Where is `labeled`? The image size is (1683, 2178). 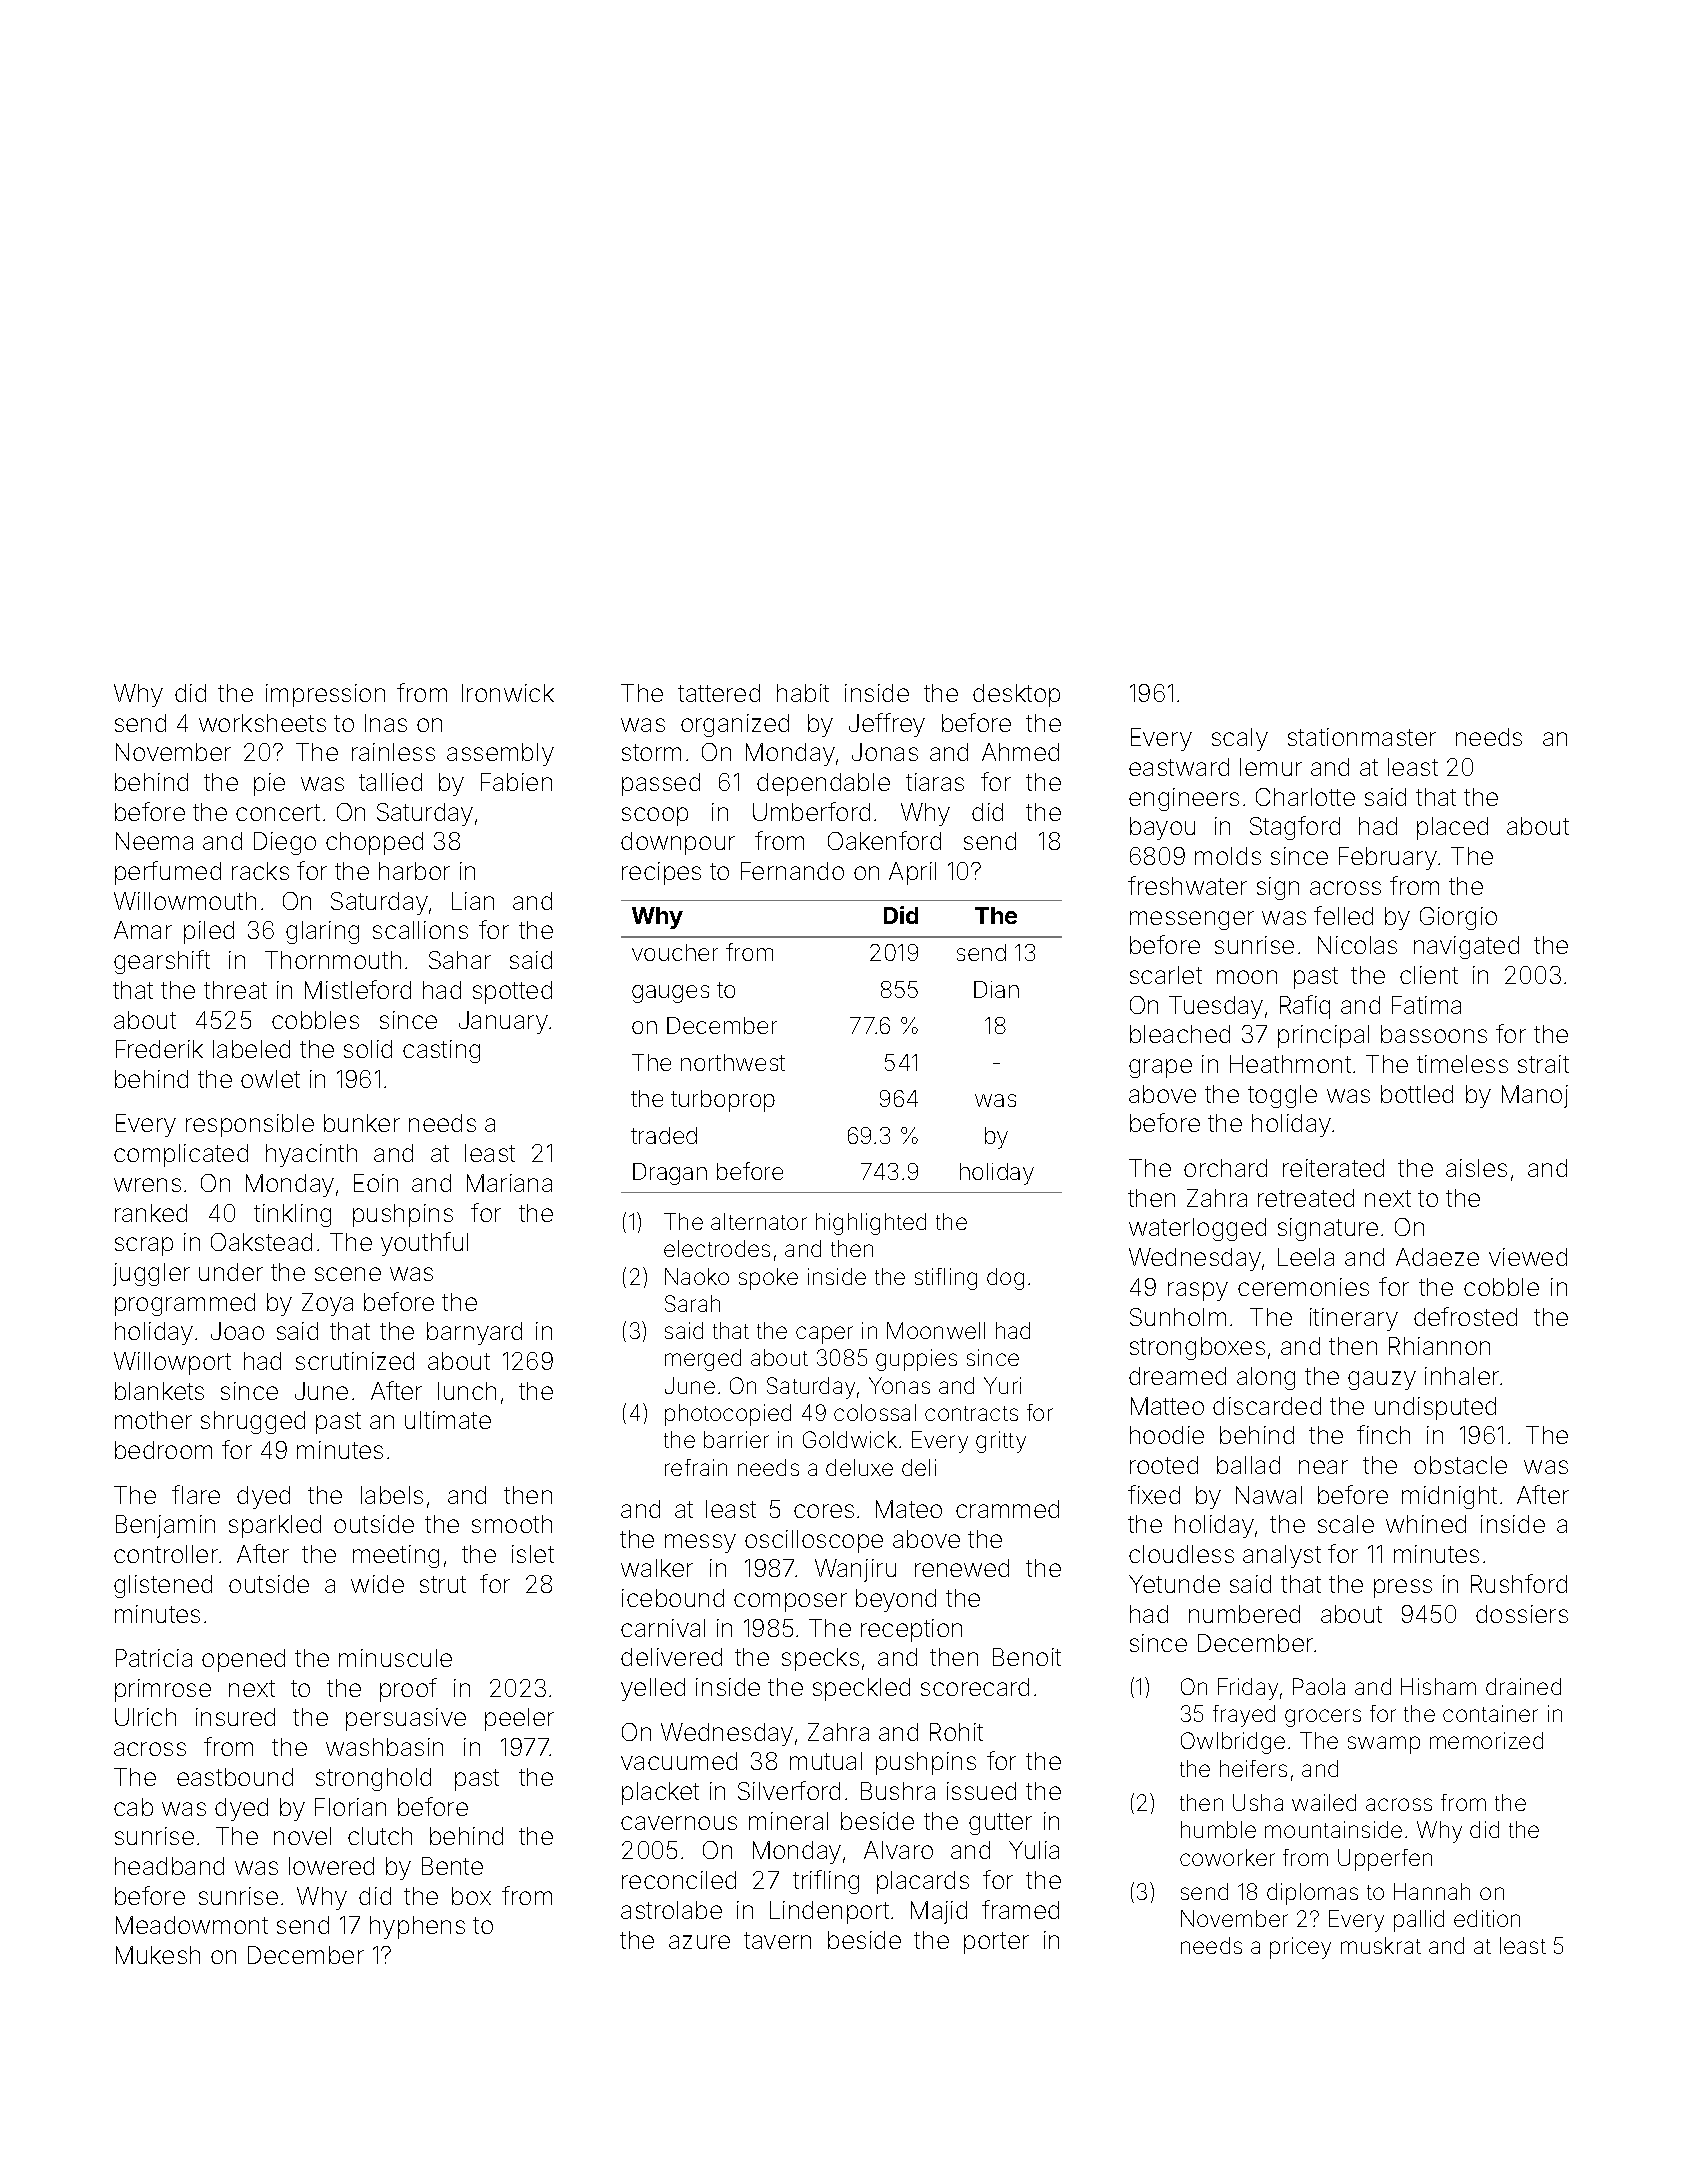
labeled is located at coordinates (251, 1049).
